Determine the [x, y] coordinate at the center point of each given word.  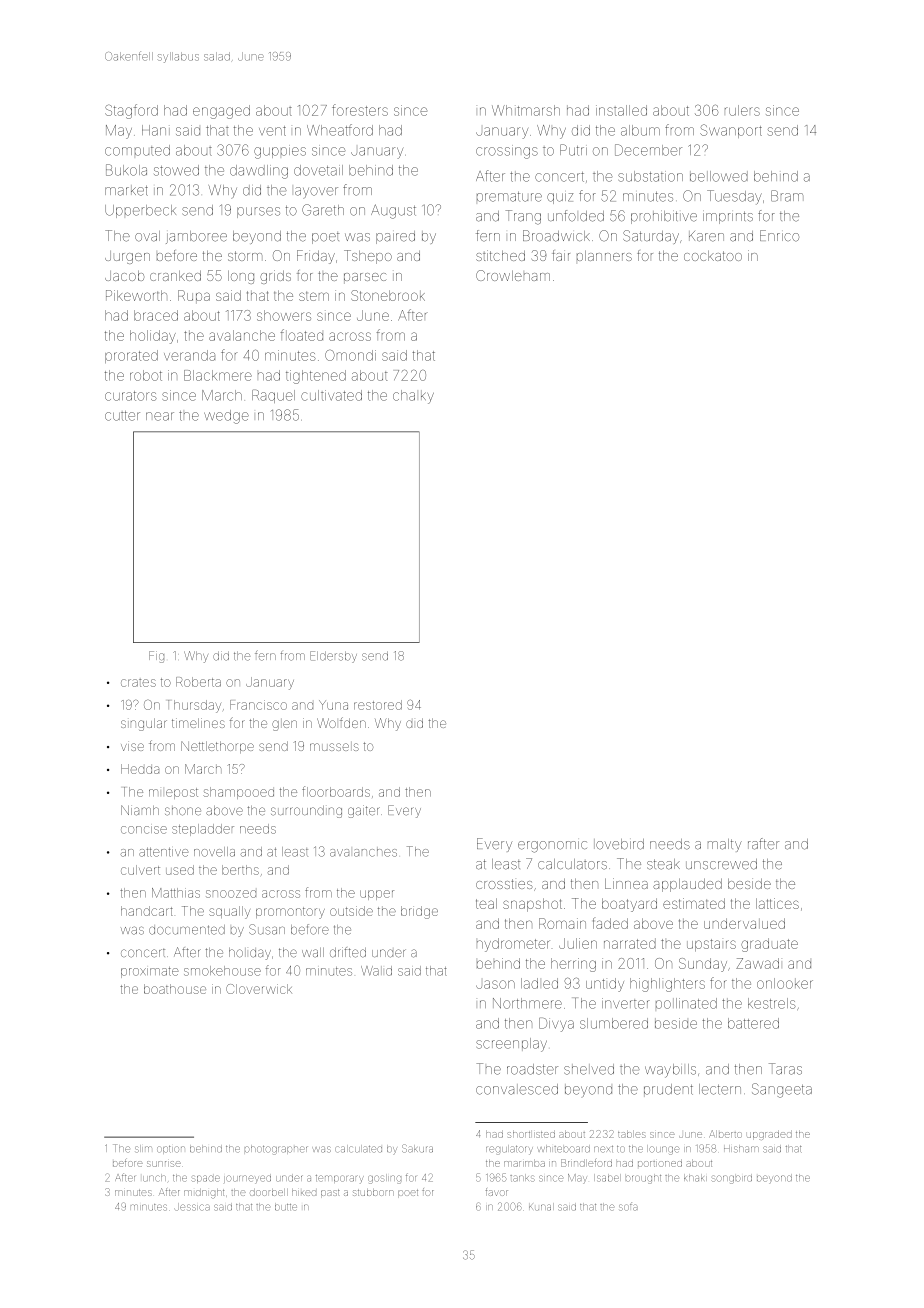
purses [258, 212]
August [393, 211]
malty [725, 845]
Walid [376, 971]
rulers [742, 110]
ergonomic [552, 847]
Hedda [140, 769]
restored [378, 705]
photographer [276, 1150]
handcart [147, 911]
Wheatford [340, 130]
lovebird [619, 844]
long [241, 277]
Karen [706, 236]
